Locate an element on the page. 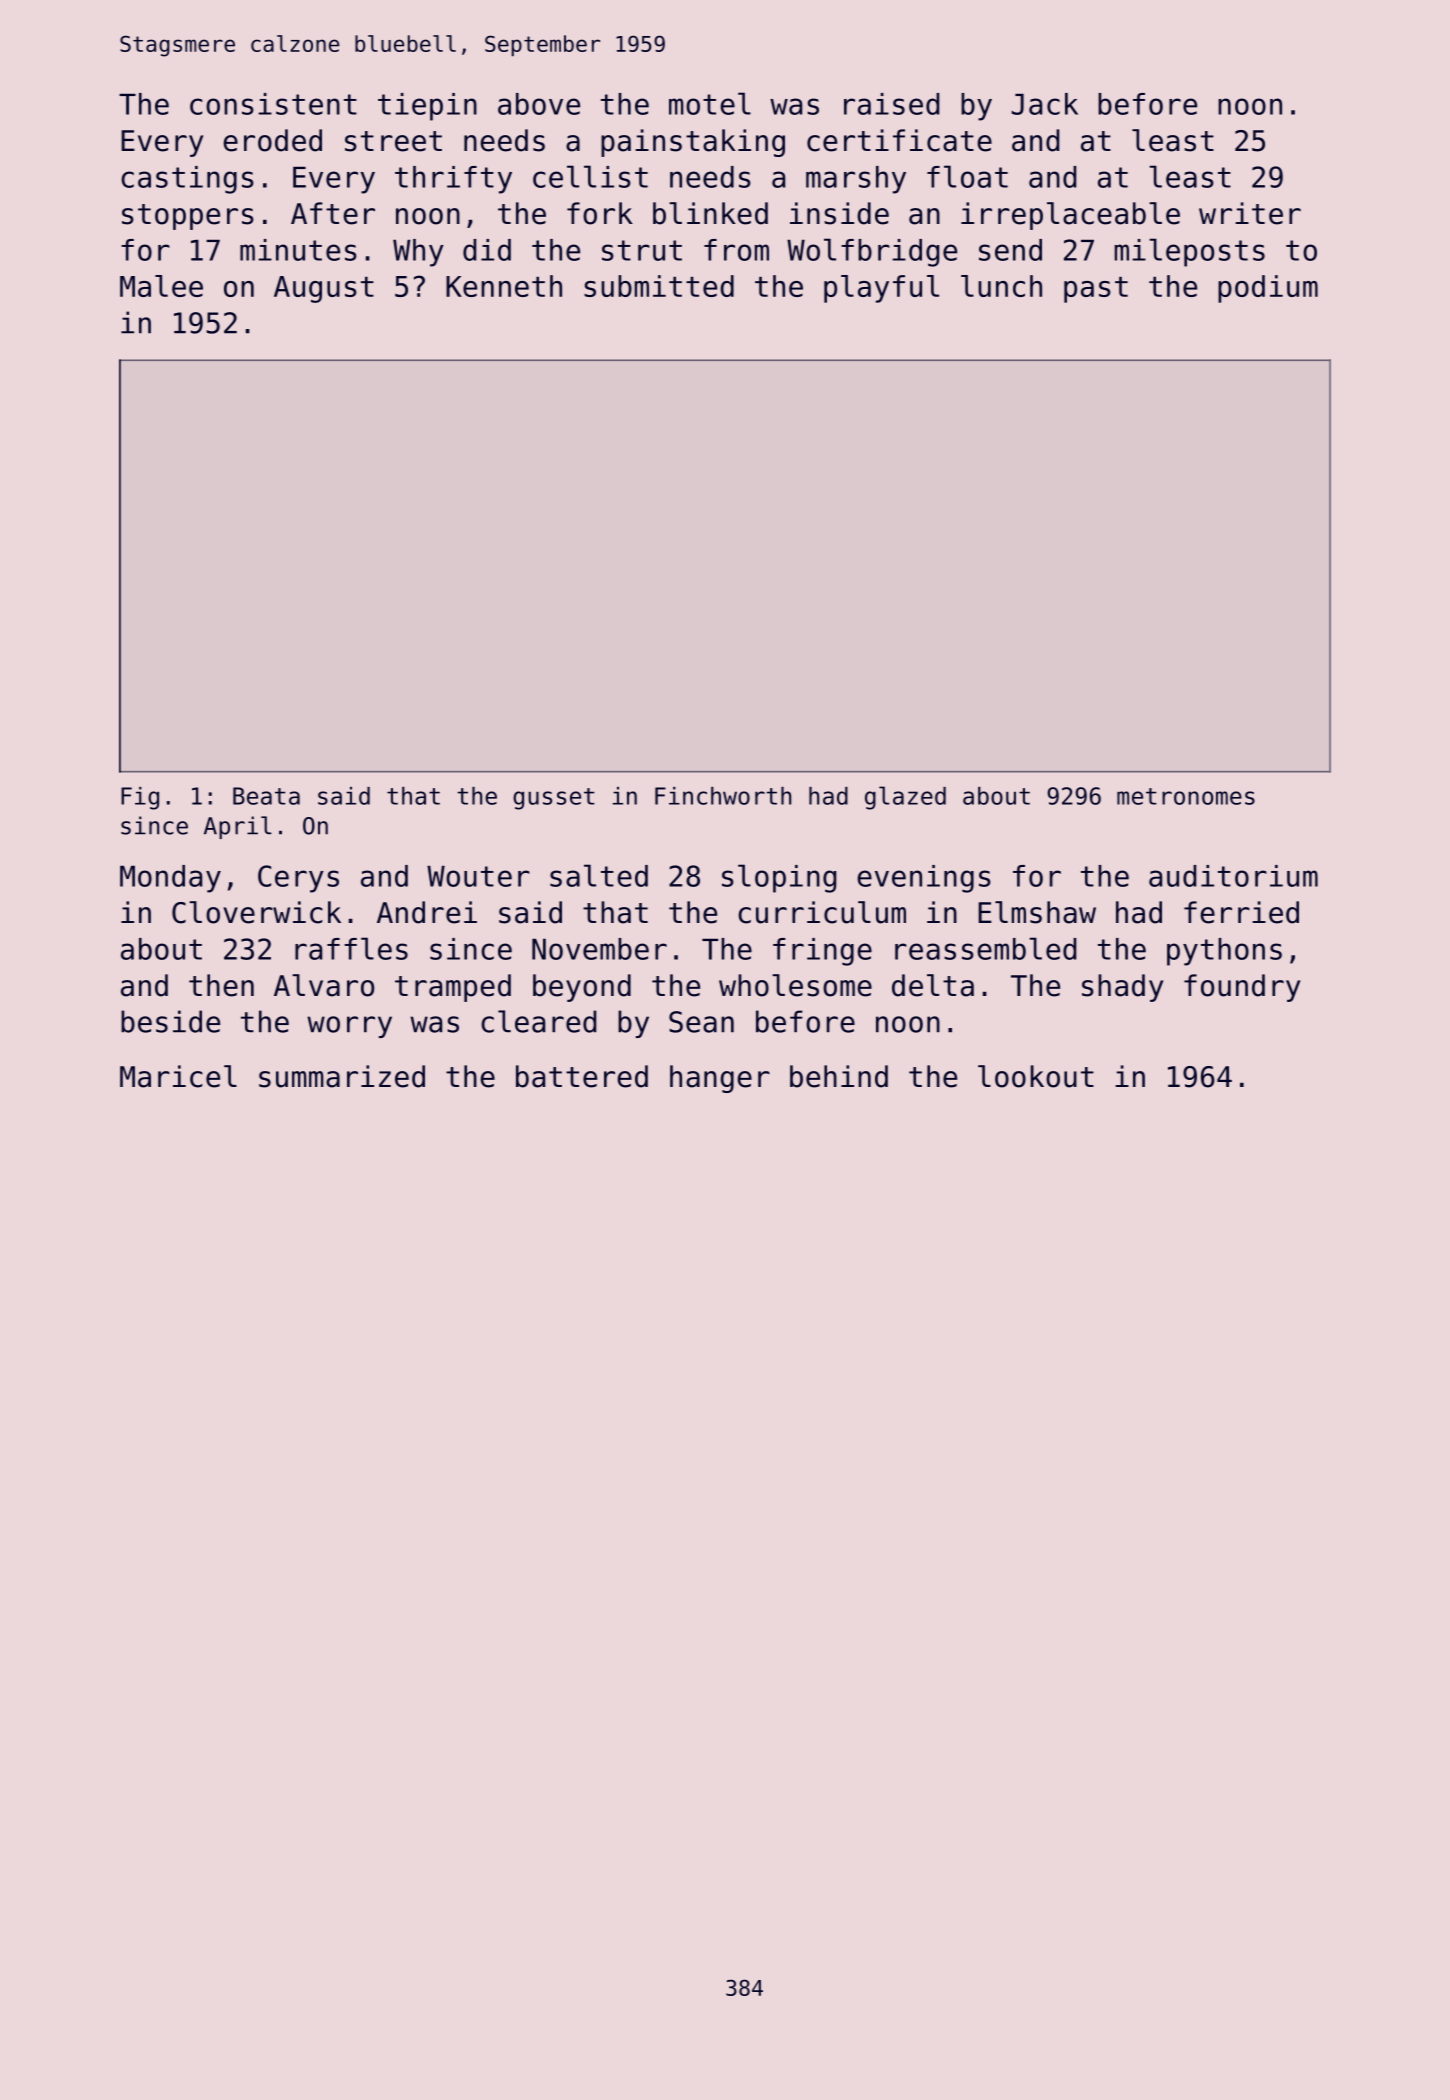 The width and height of the image is (1450, 2100). Andrei is located at coordinates (427, 912).
